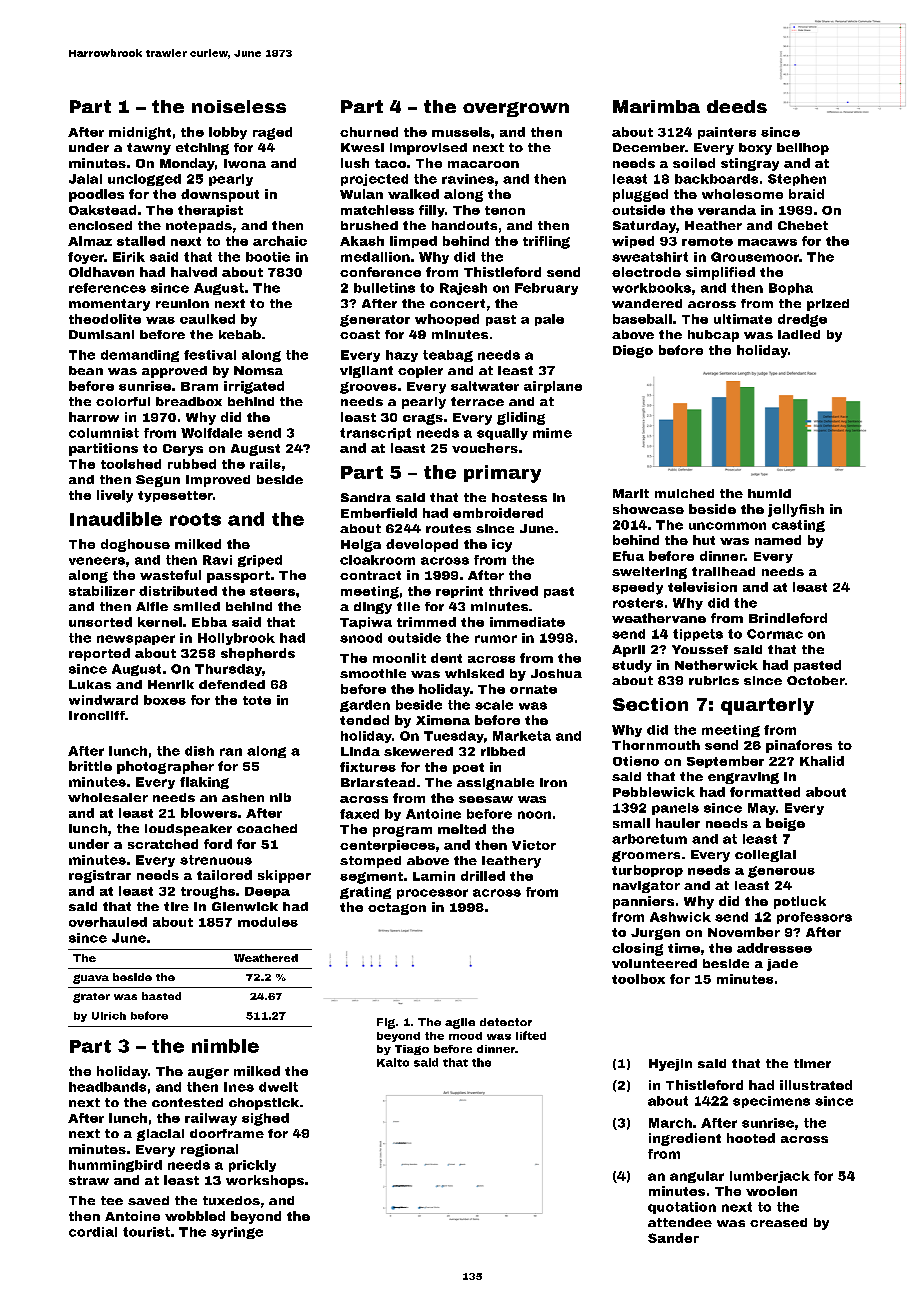  I want to click on limped, so click(413, 242).
